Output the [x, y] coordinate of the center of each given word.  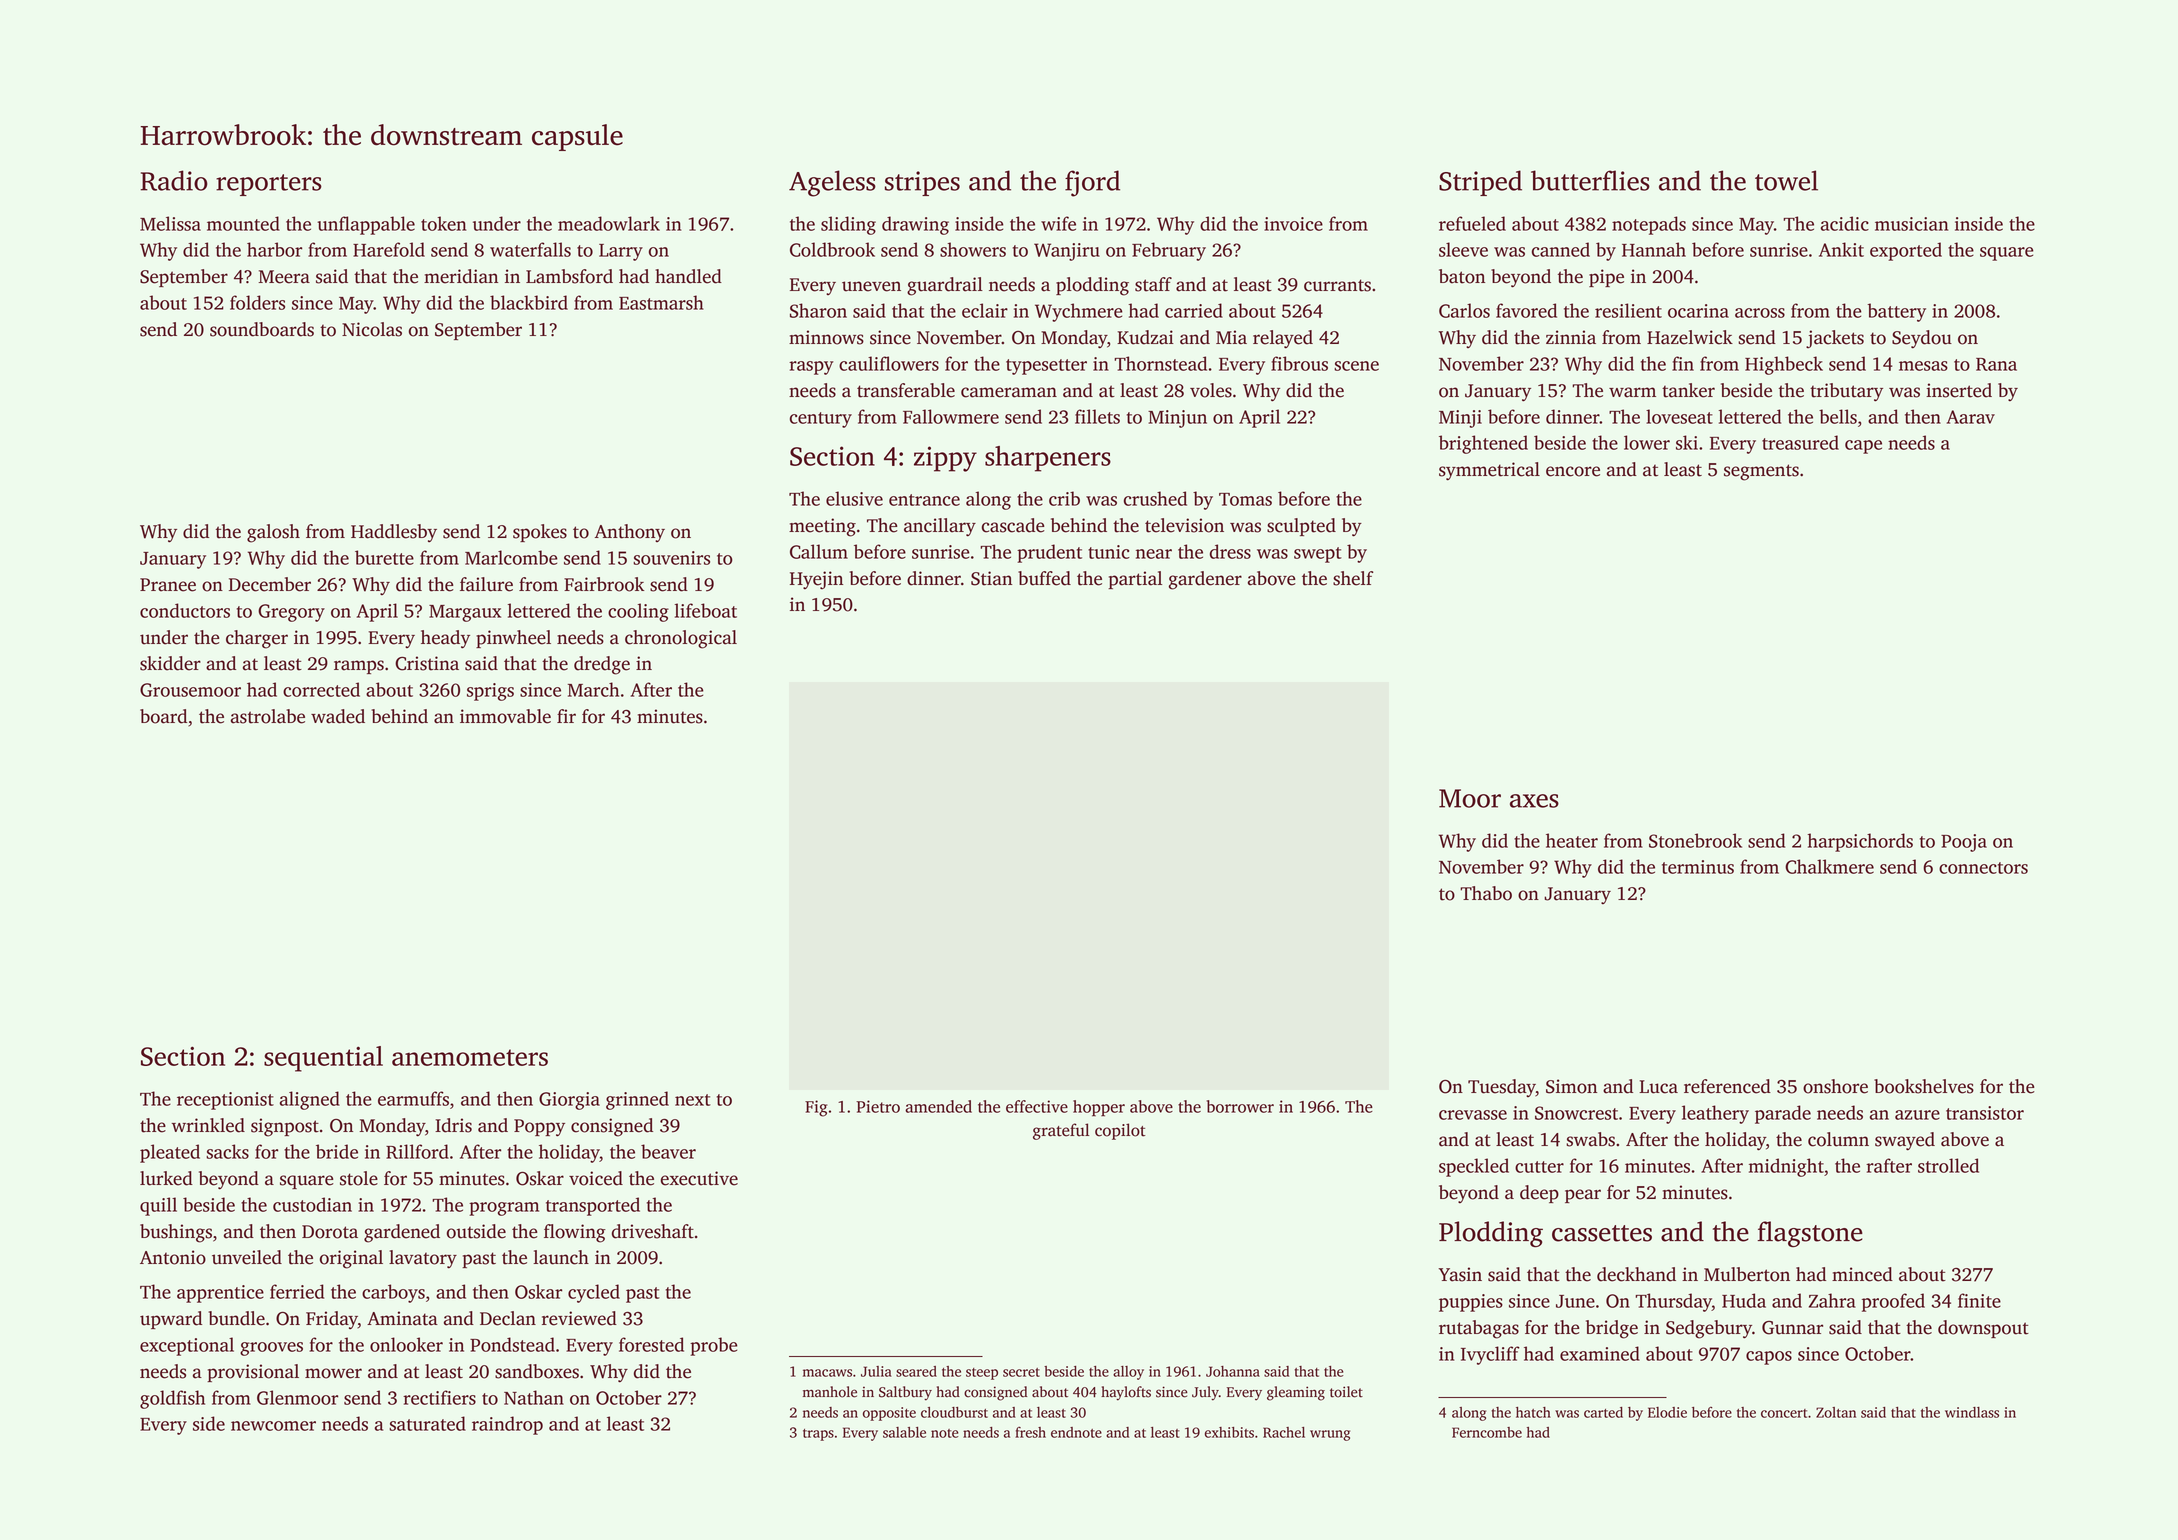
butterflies [1590, 180]
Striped [1480, 183]
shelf [1353, 578]
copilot [1120, 1131]
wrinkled [208, 1125]
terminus [1698, 867]
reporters [269, 185]
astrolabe [268, 716]
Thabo [1486, 893]
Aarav [1971, 417]
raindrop [507, 1425]
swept [1318, 555]
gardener [1205, 580]
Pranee [168, 585]
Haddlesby [394, 533]
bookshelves [1924, 1086]
